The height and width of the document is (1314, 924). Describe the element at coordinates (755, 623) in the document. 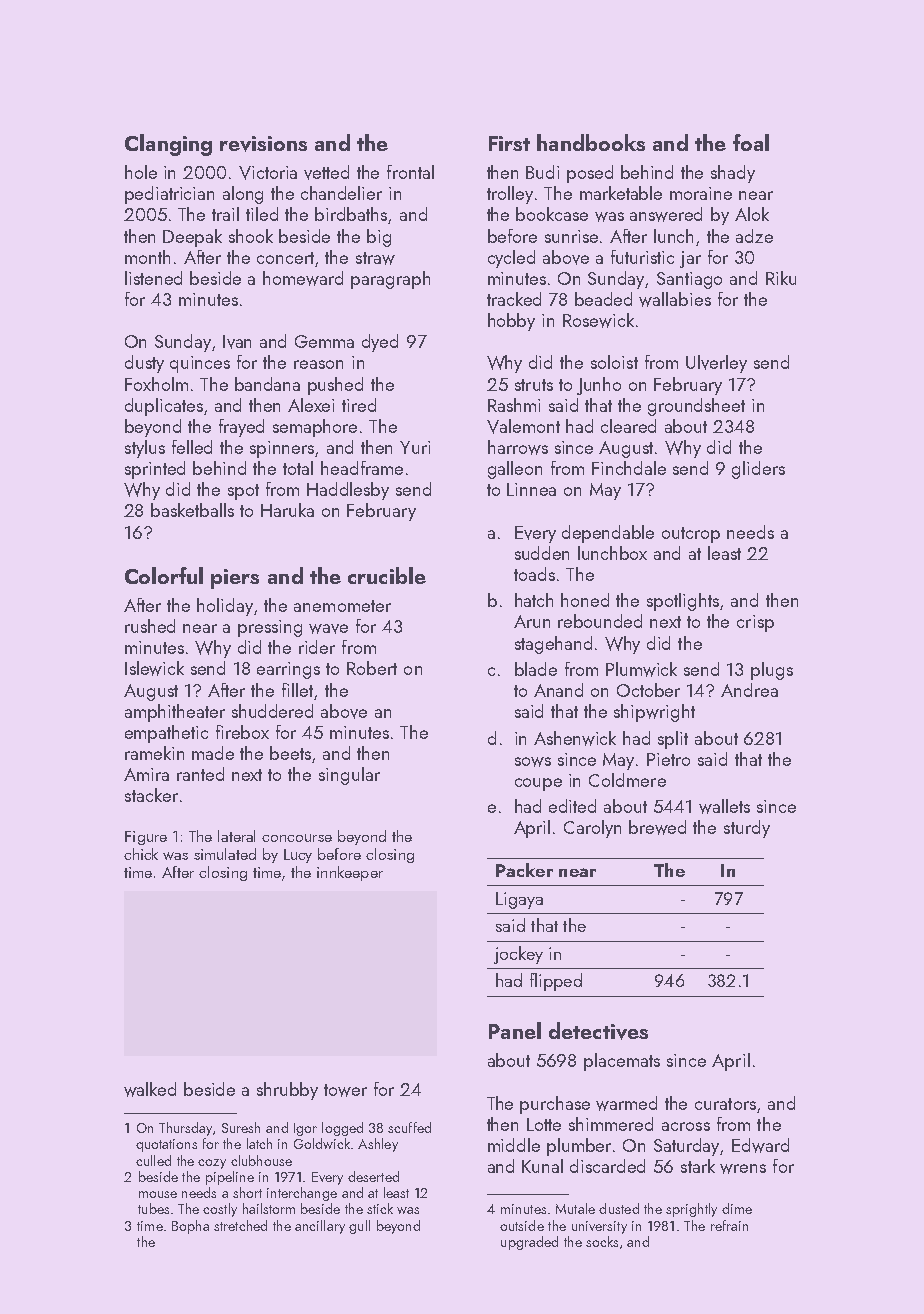

I see `crisp` at that location.
